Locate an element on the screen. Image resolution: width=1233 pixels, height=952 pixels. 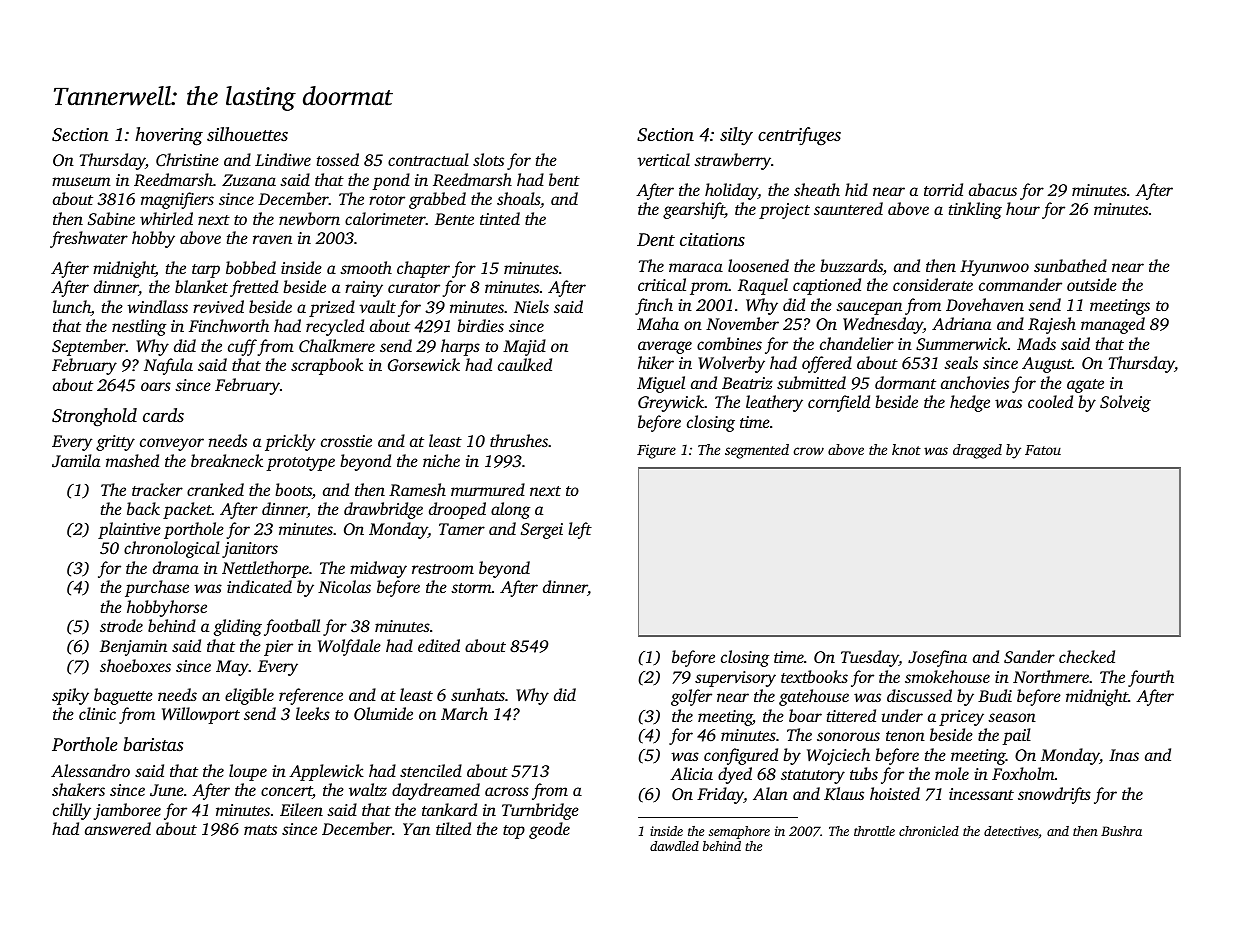
Nafula is located at coordinates (168, 366).
